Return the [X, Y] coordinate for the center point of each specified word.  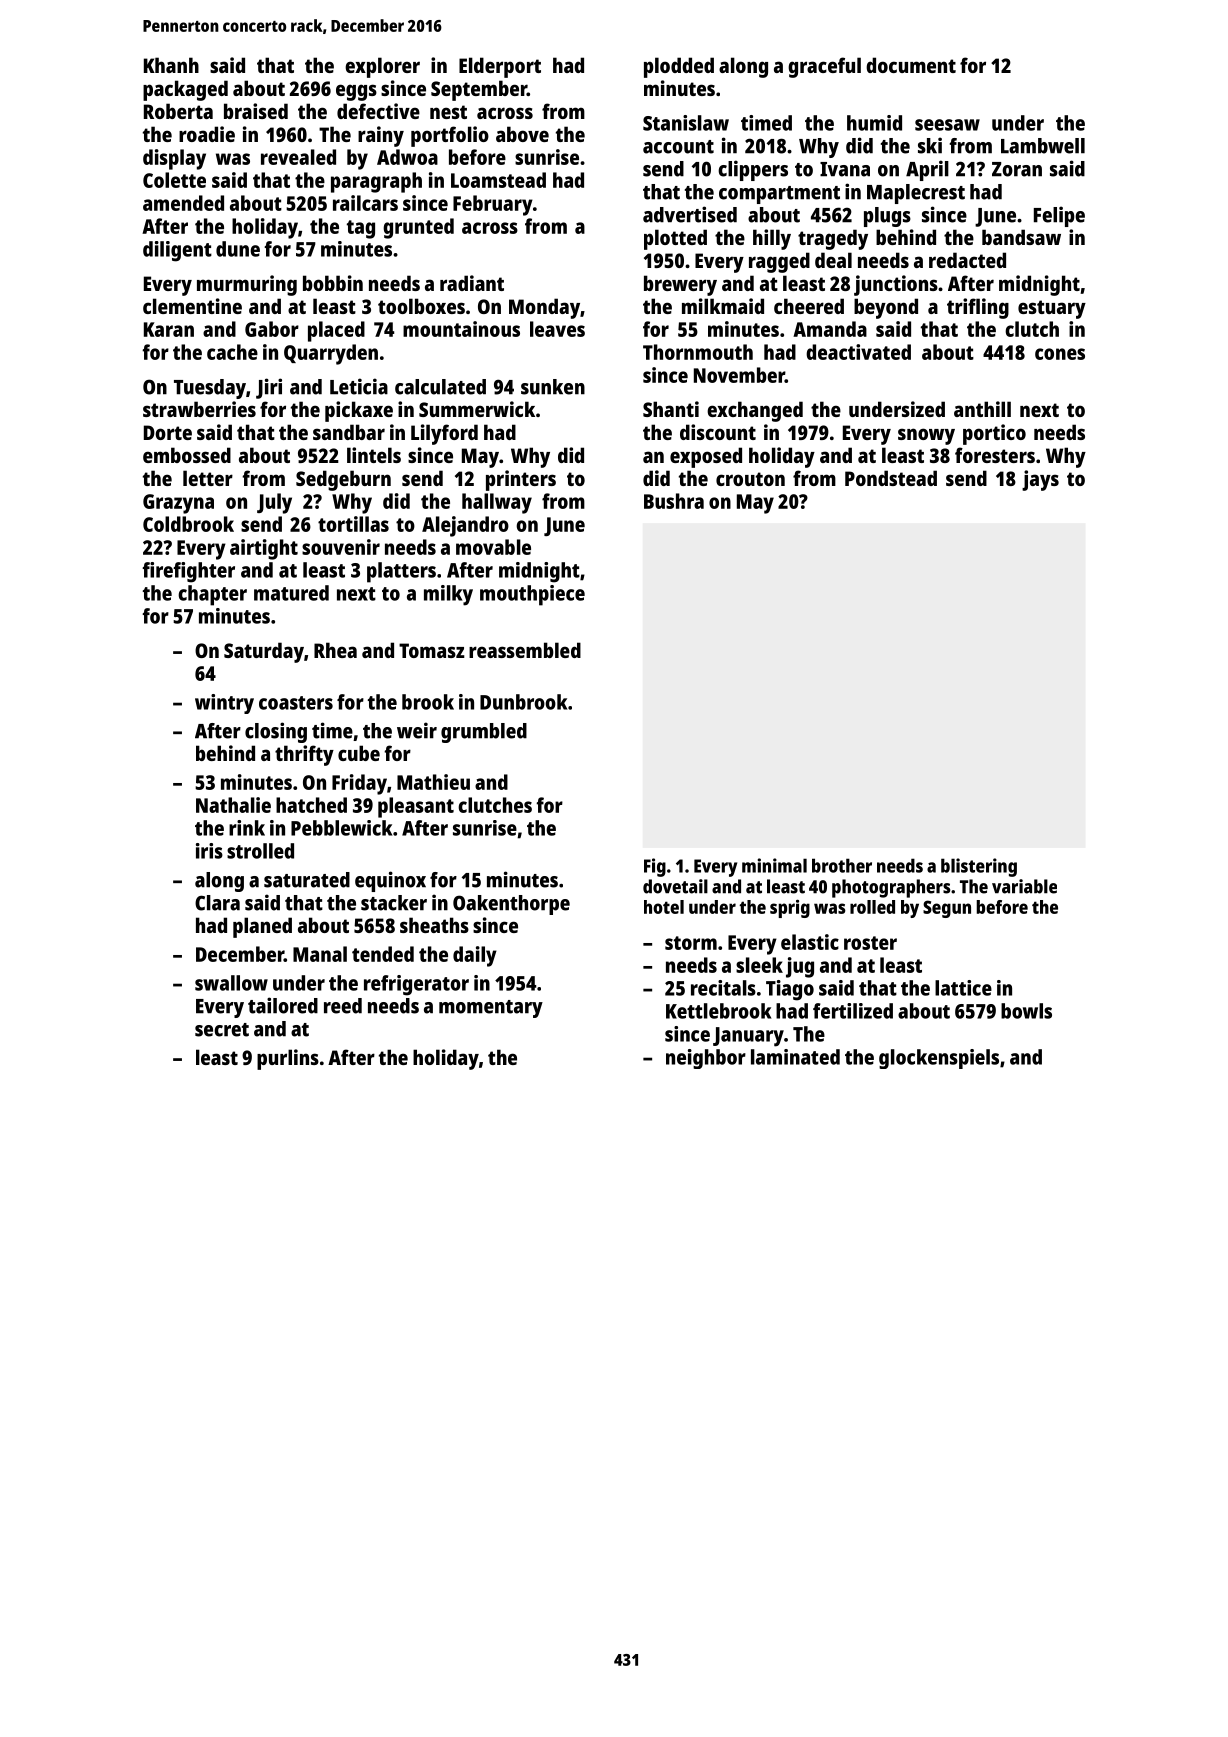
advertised [690, 214]
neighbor [706, 1059]
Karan [169, 329]
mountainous [461, 329]
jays [1040, 480]
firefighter [188, 572]
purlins [288, 1059]
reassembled [525, 650]
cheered [809, 306]
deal [833, 260]
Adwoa [407, 157]
